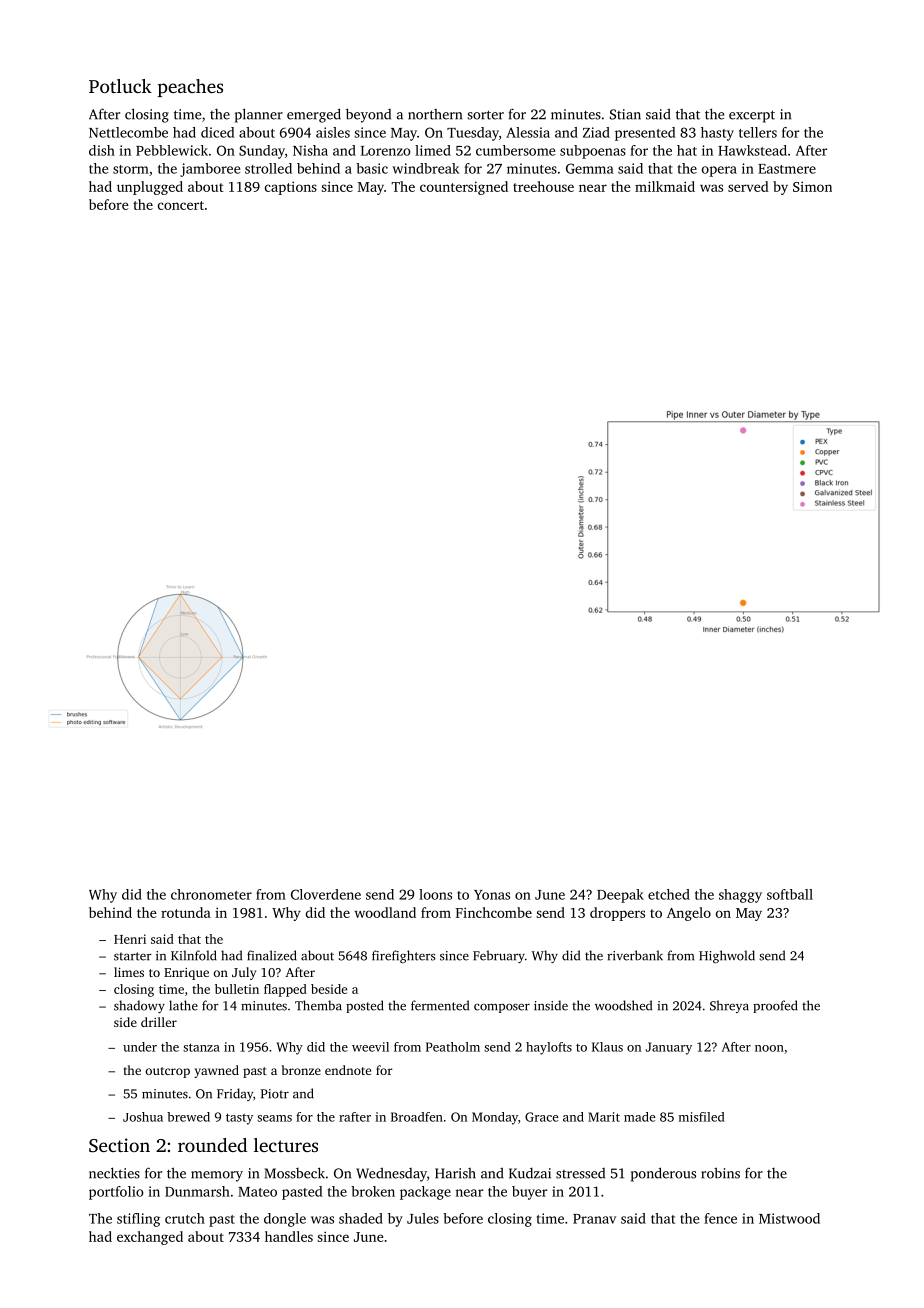 Image resolution: width=924 pixels, height=1308 pixels. I want to click on Yonas, so click(492, 895).
